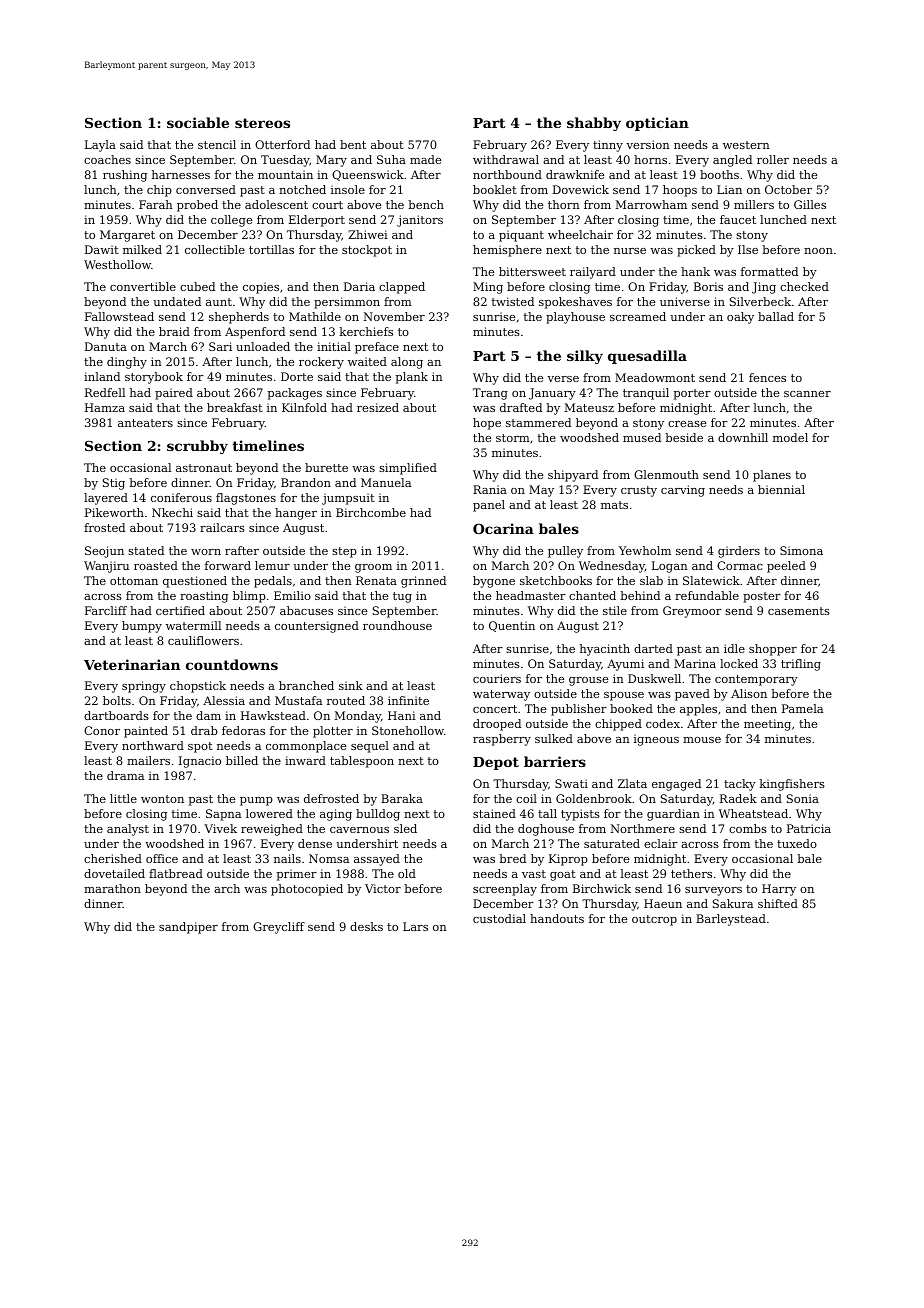  I want to click on sandpiper, so click(188, 928).
